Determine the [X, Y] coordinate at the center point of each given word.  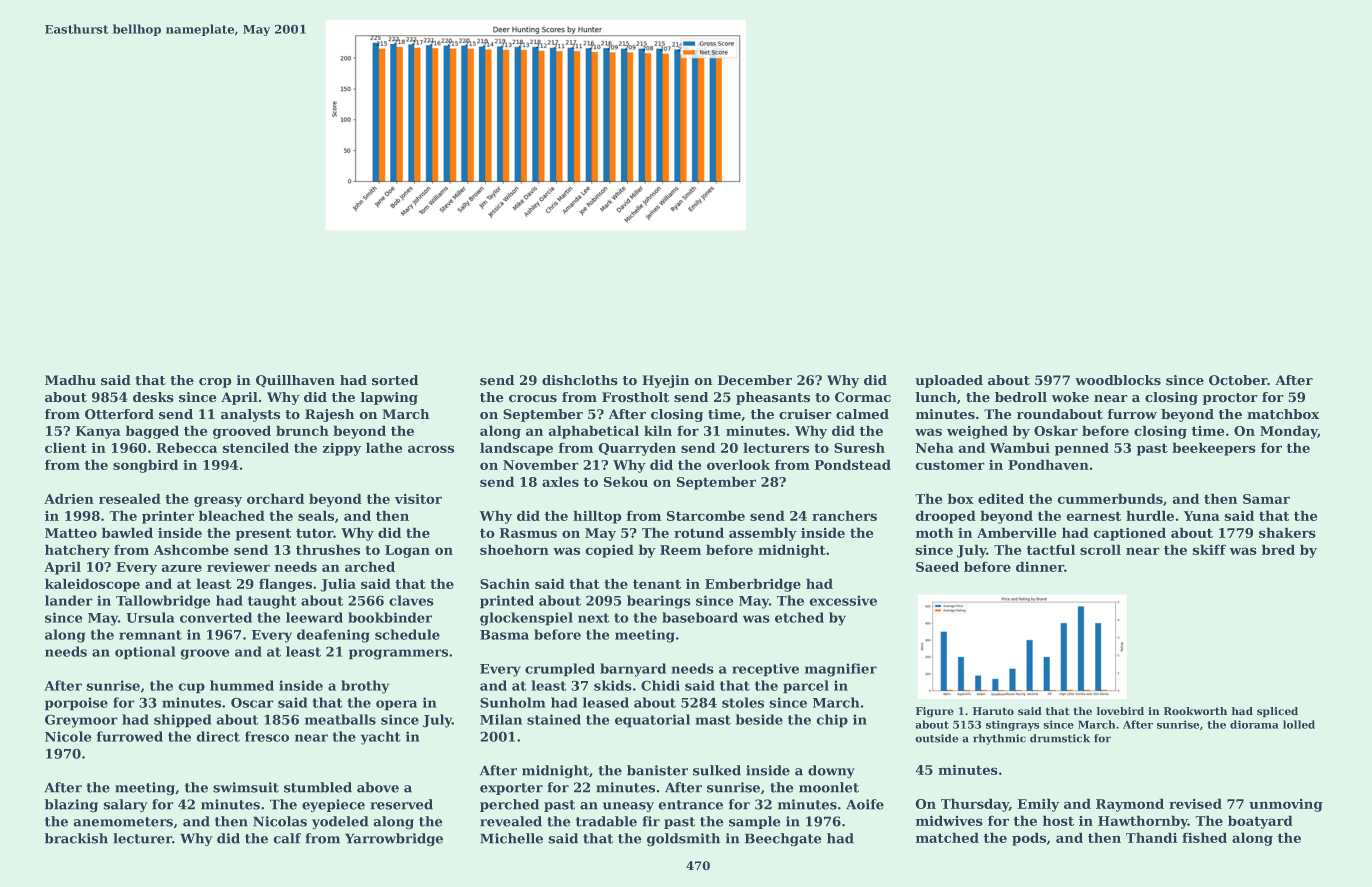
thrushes [328, 550]
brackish [76, 838]
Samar [1266, 499]
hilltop [597, 517]
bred [1278, 550]
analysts [250, 415]
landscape [516, 449]
